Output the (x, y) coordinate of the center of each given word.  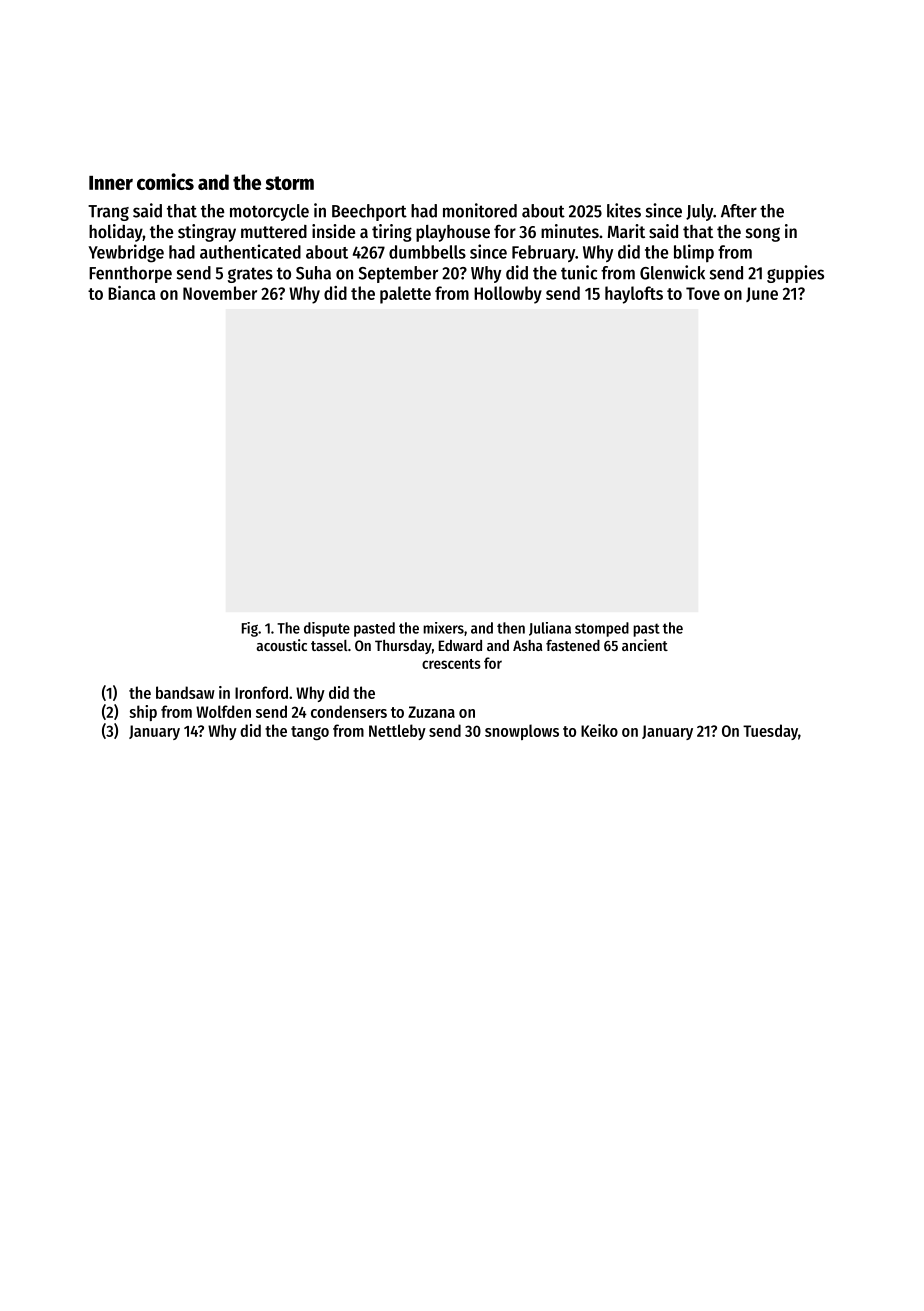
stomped (602, 629)
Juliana (550, 629)
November (220, 293)
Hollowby (508, 295)
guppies (795, 274)
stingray (207, 233)
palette (405, 295)
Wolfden (223, 711)
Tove (703, 293)
